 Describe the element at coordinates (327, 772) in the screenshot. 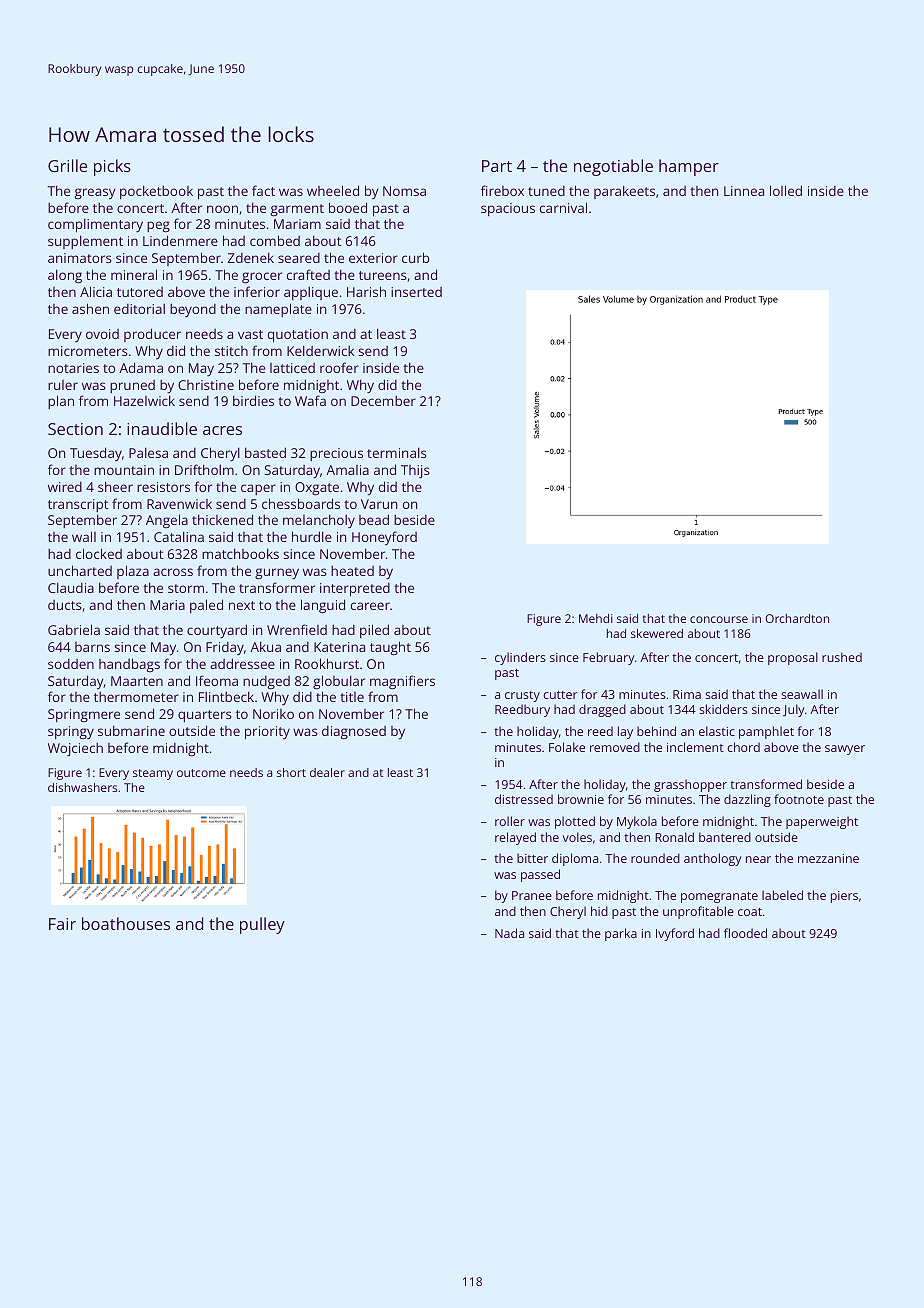

I see `dealer` at that location.
